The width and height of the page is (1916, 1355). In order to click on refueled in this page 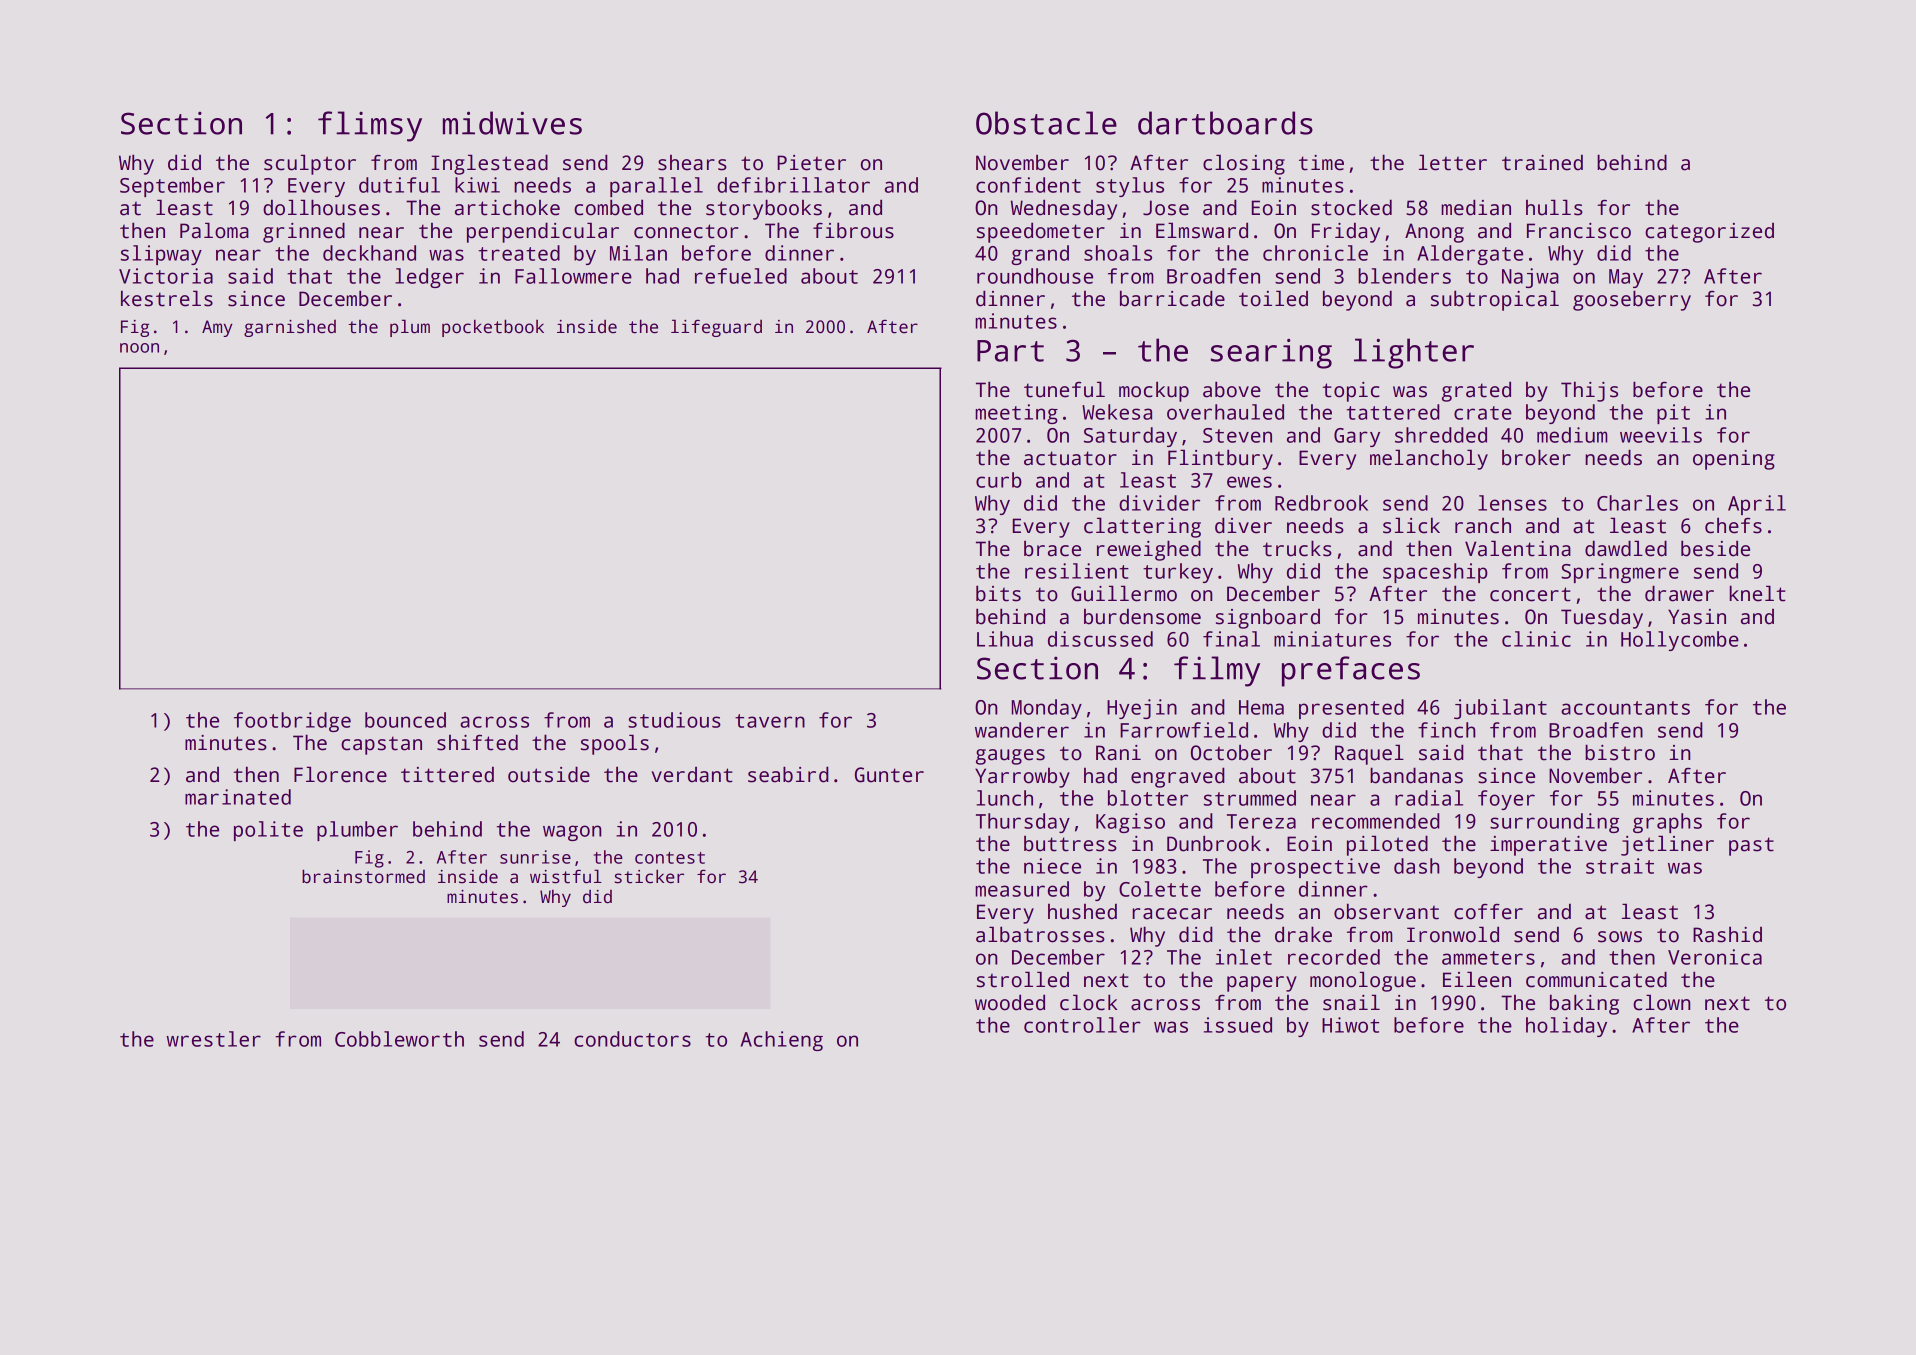, I will do `click(741, 276)`.
